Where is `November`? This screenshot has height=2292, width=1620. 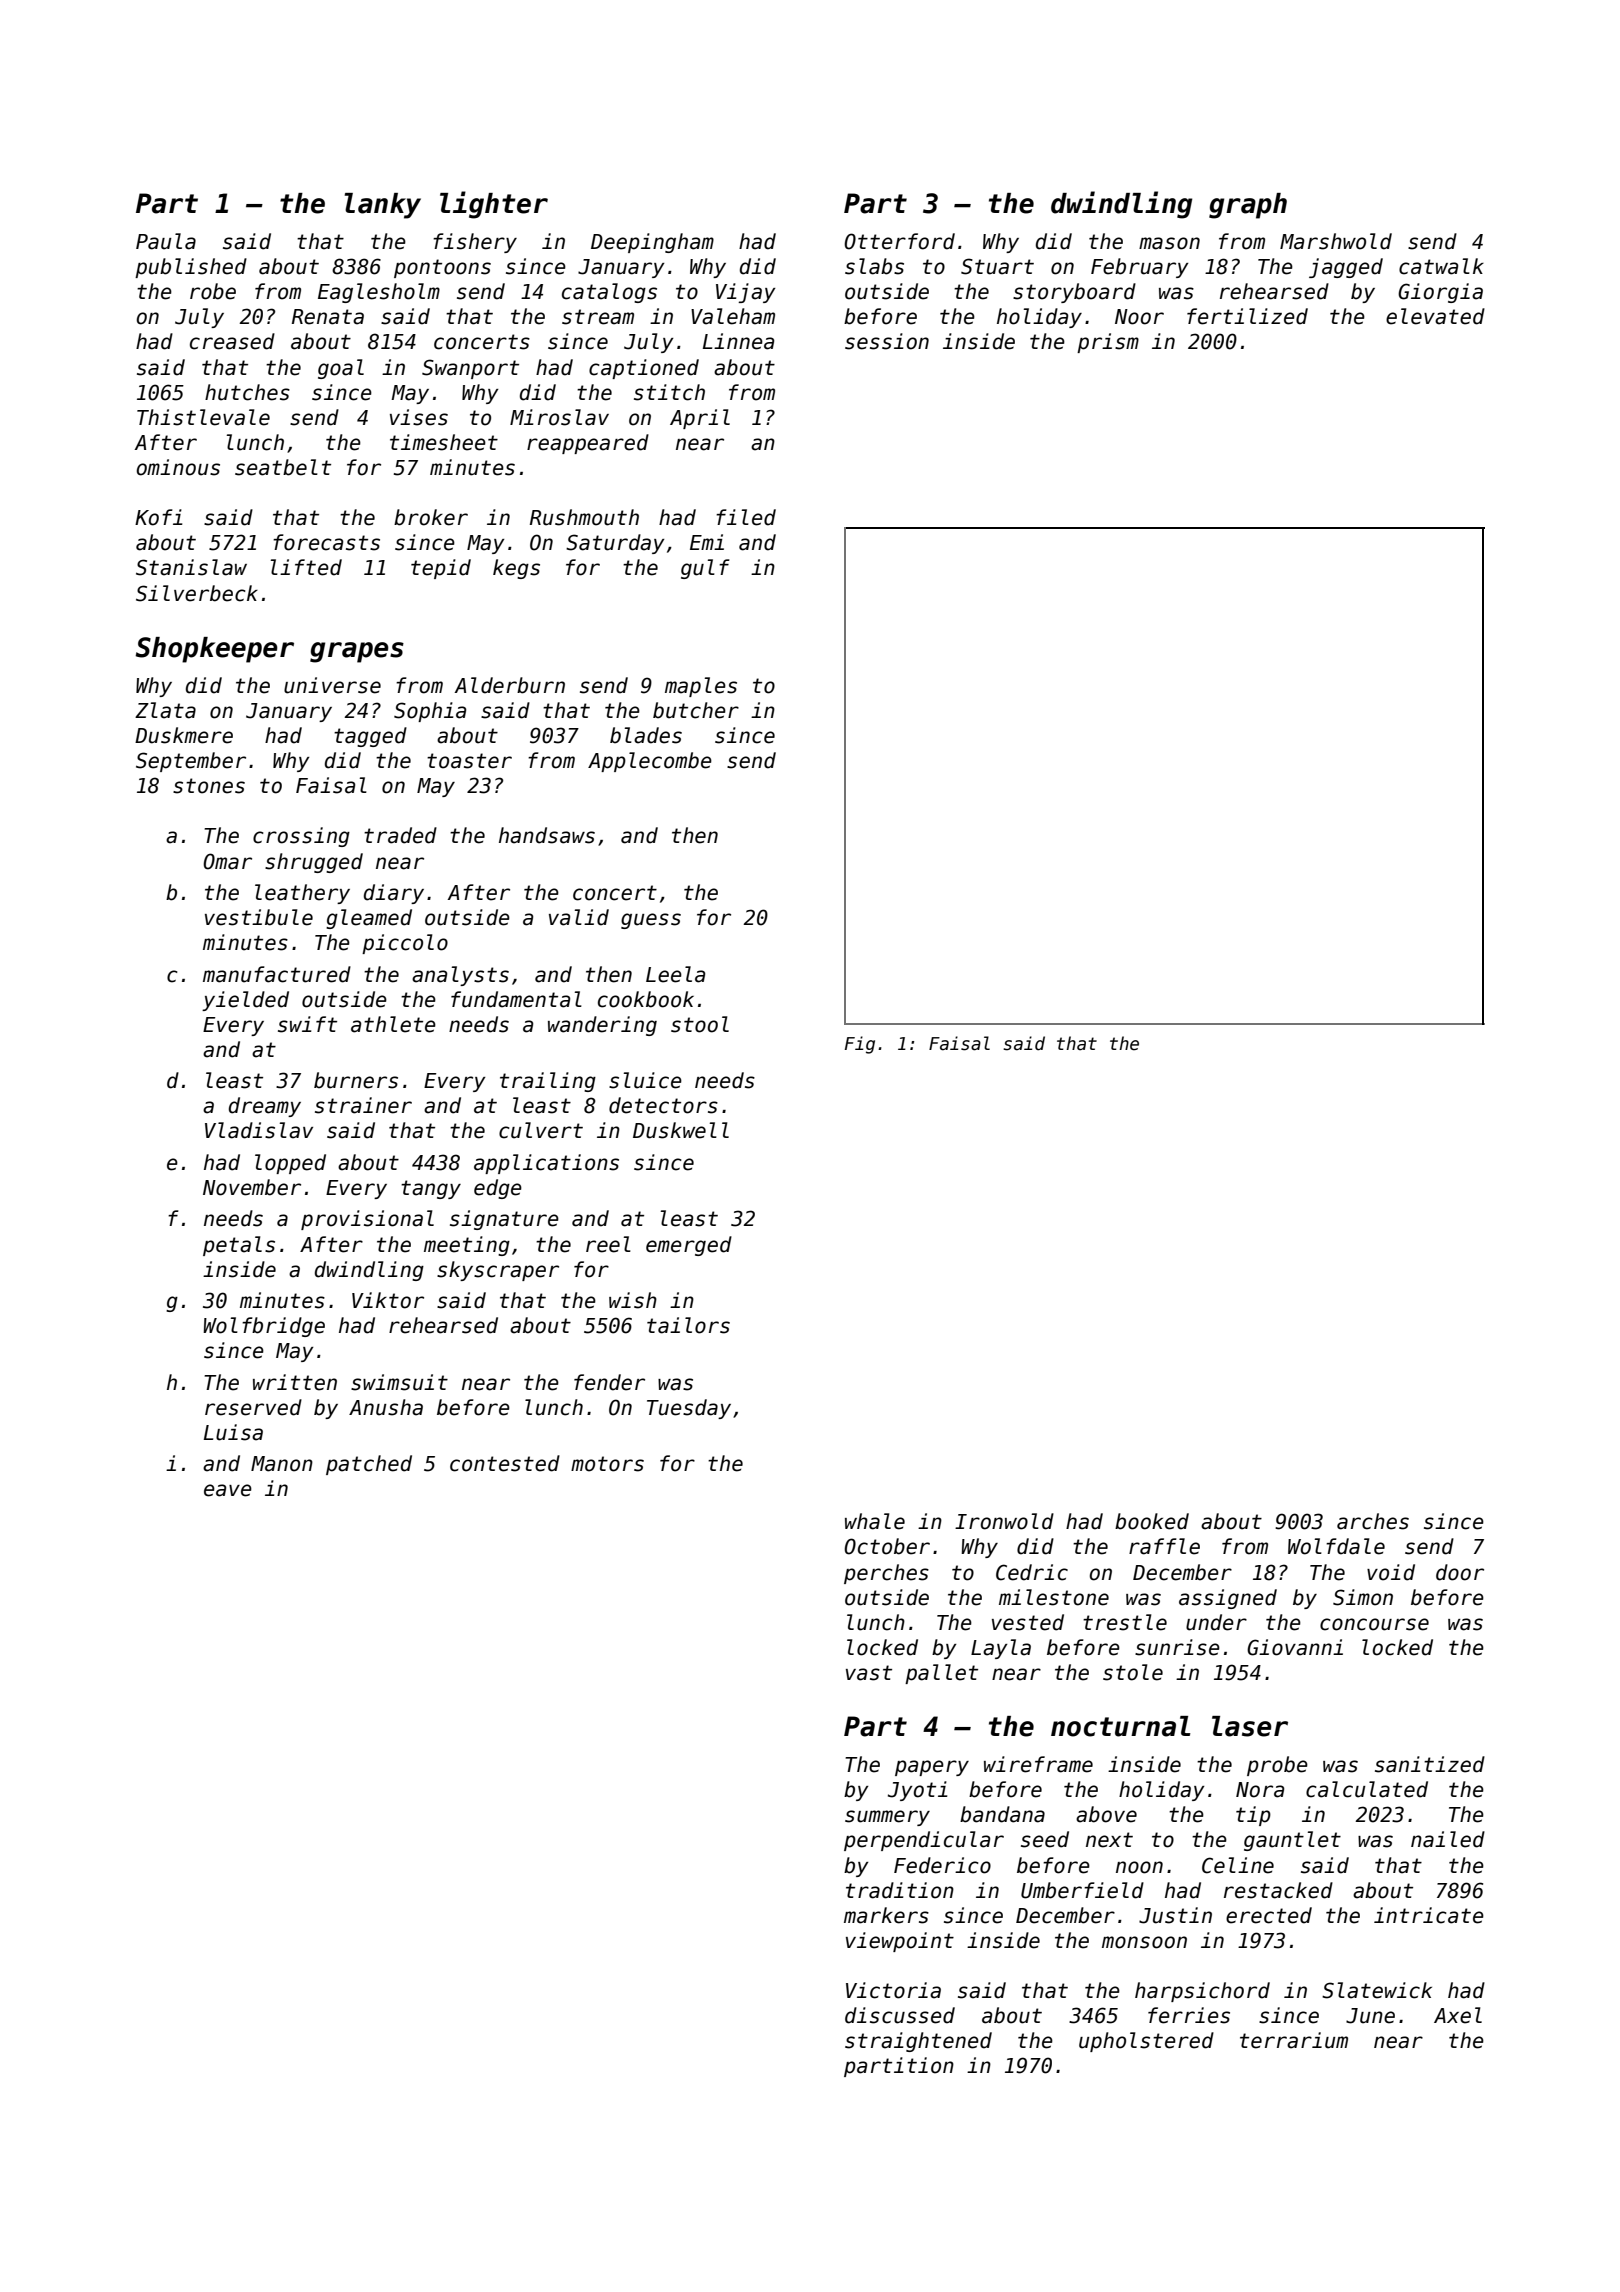 November is located at coordinates (252, 1187).
